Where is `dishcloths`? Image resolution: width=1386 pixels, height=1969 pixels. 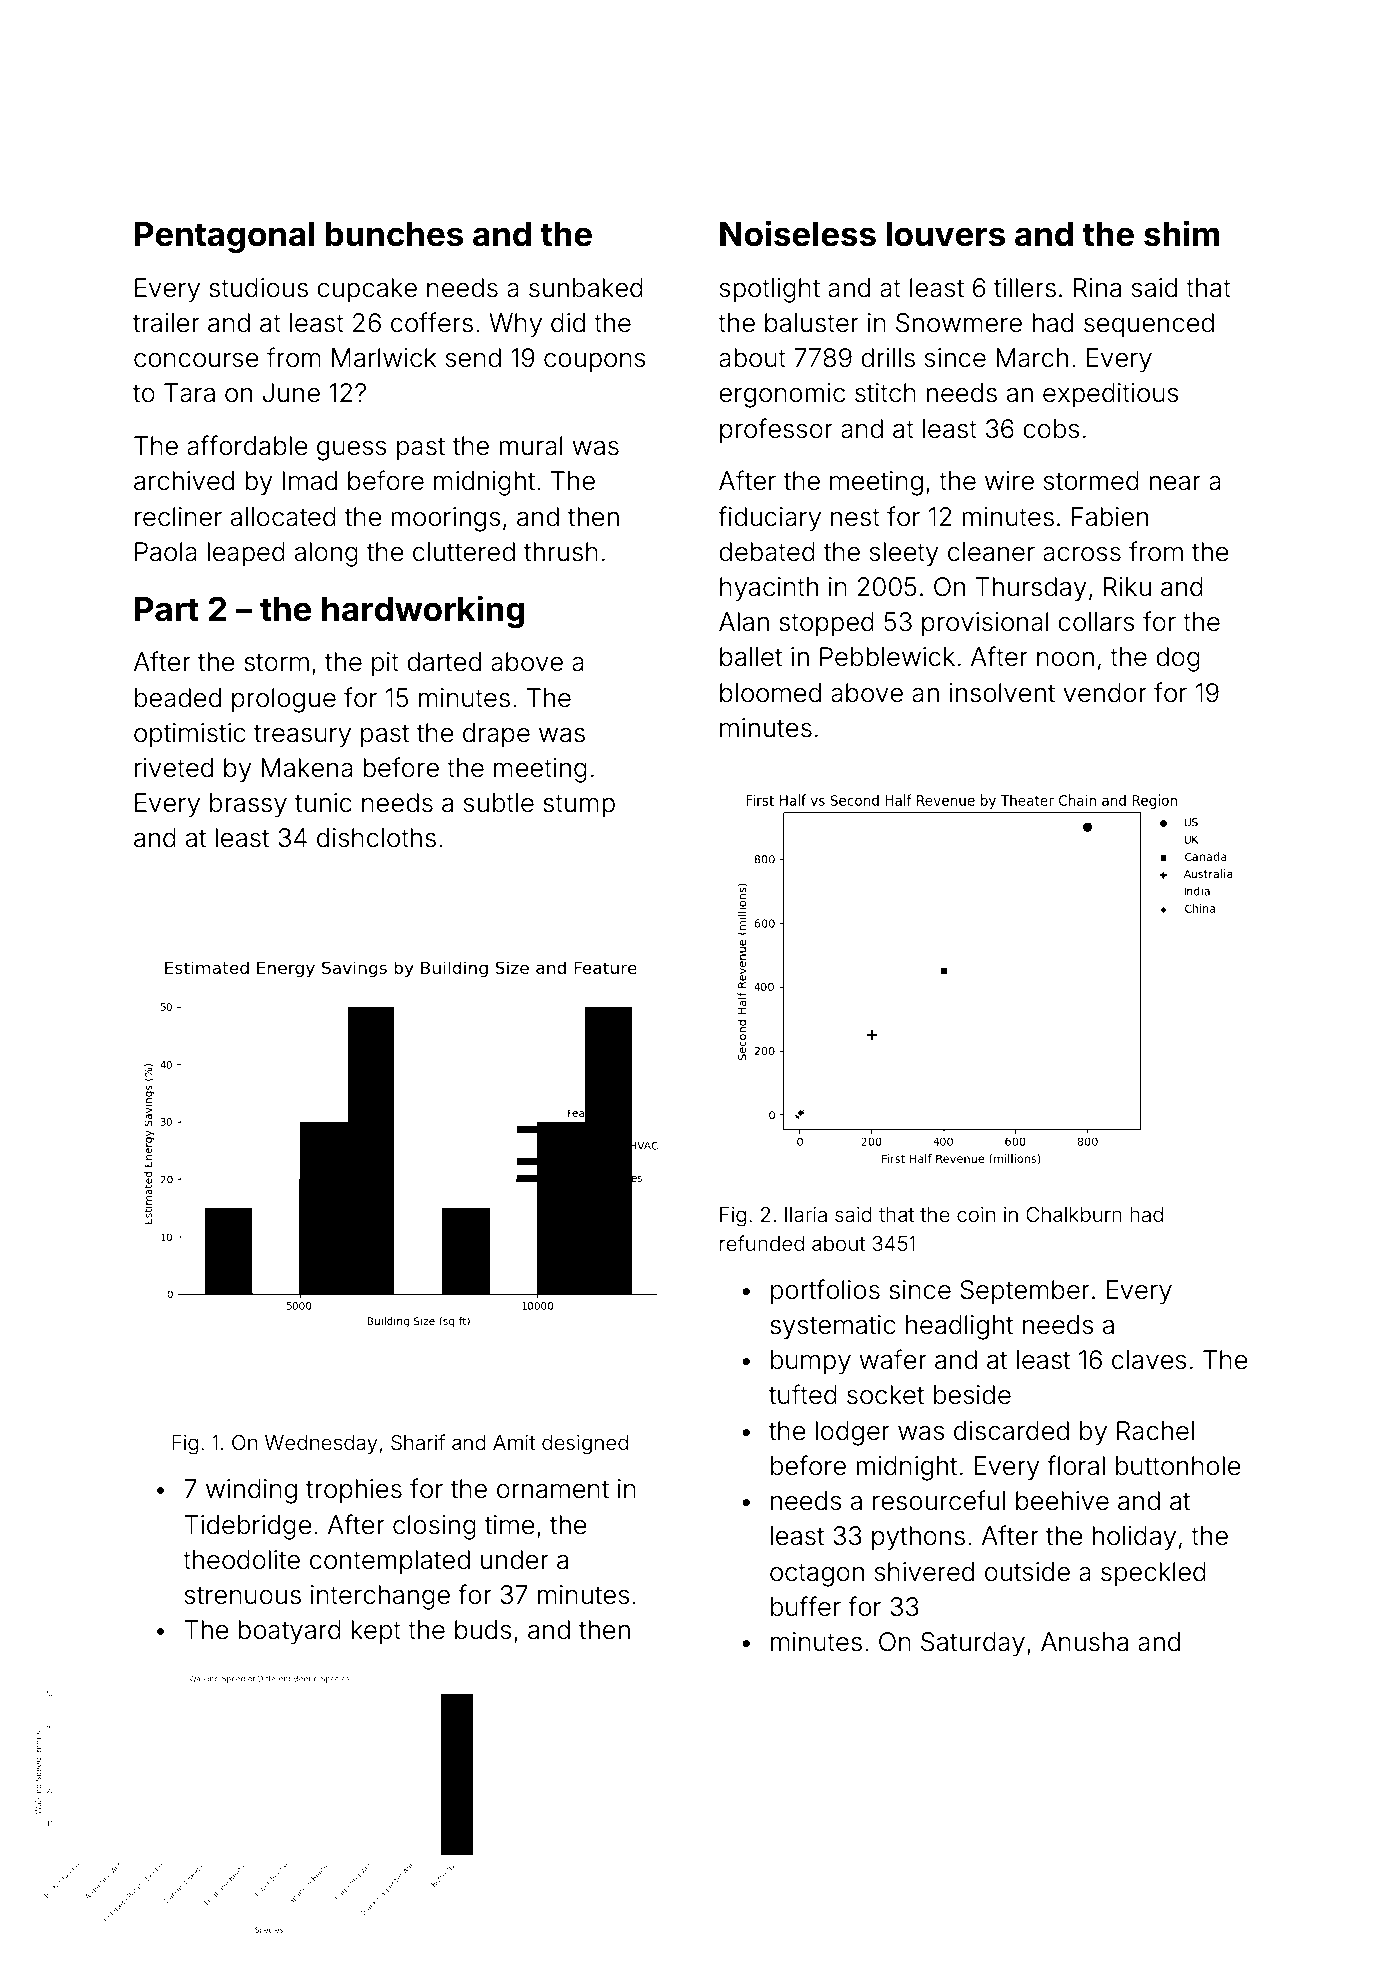
dishcloths is located at coordinates (376, 838).
